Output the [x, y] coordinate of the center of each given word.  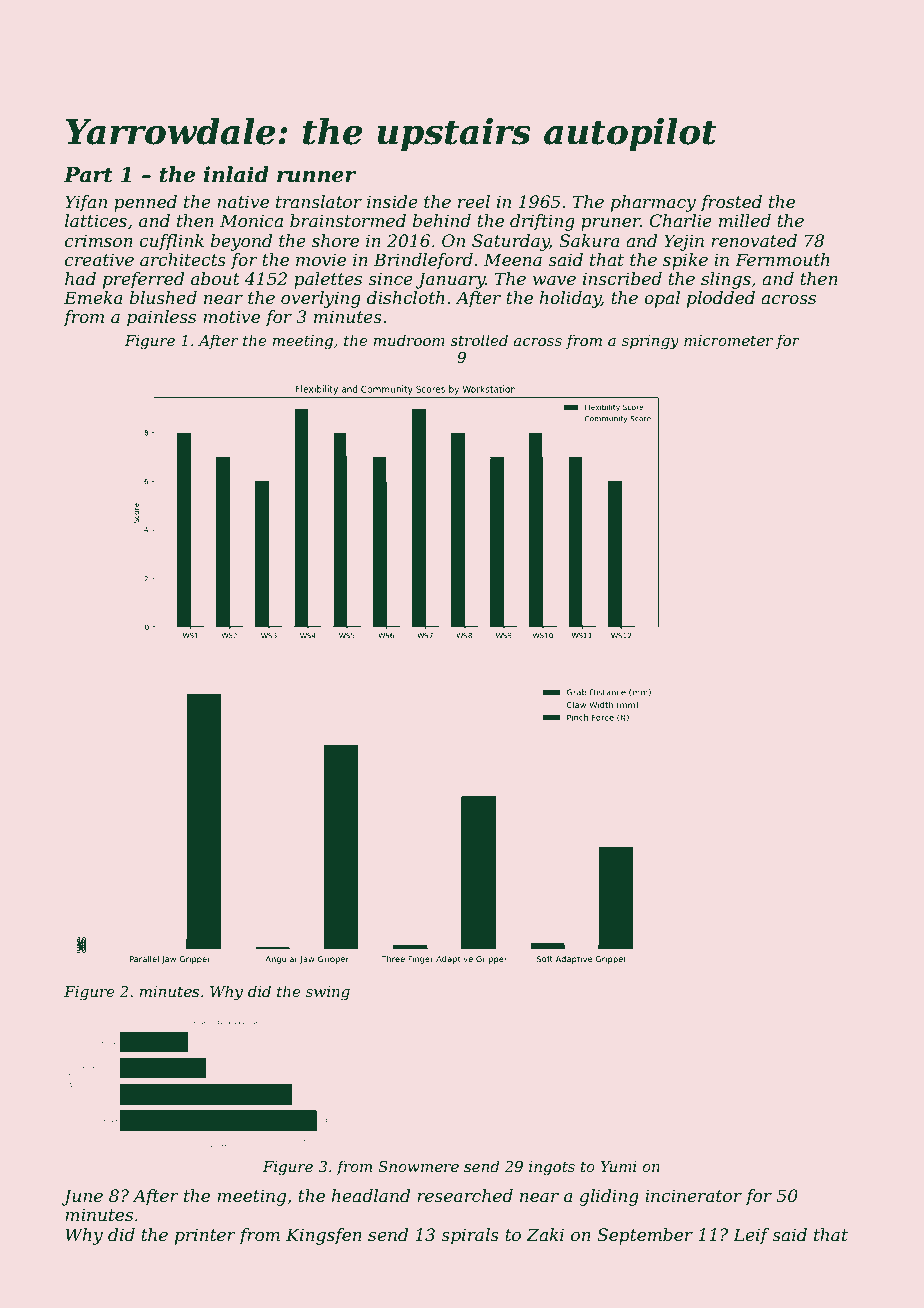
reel [474, 201]
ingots [552, 1168]
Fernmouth [782, 259]
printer [205, 1236]
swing [328, 993]
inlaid [236, 174]
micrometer [728, 340]
